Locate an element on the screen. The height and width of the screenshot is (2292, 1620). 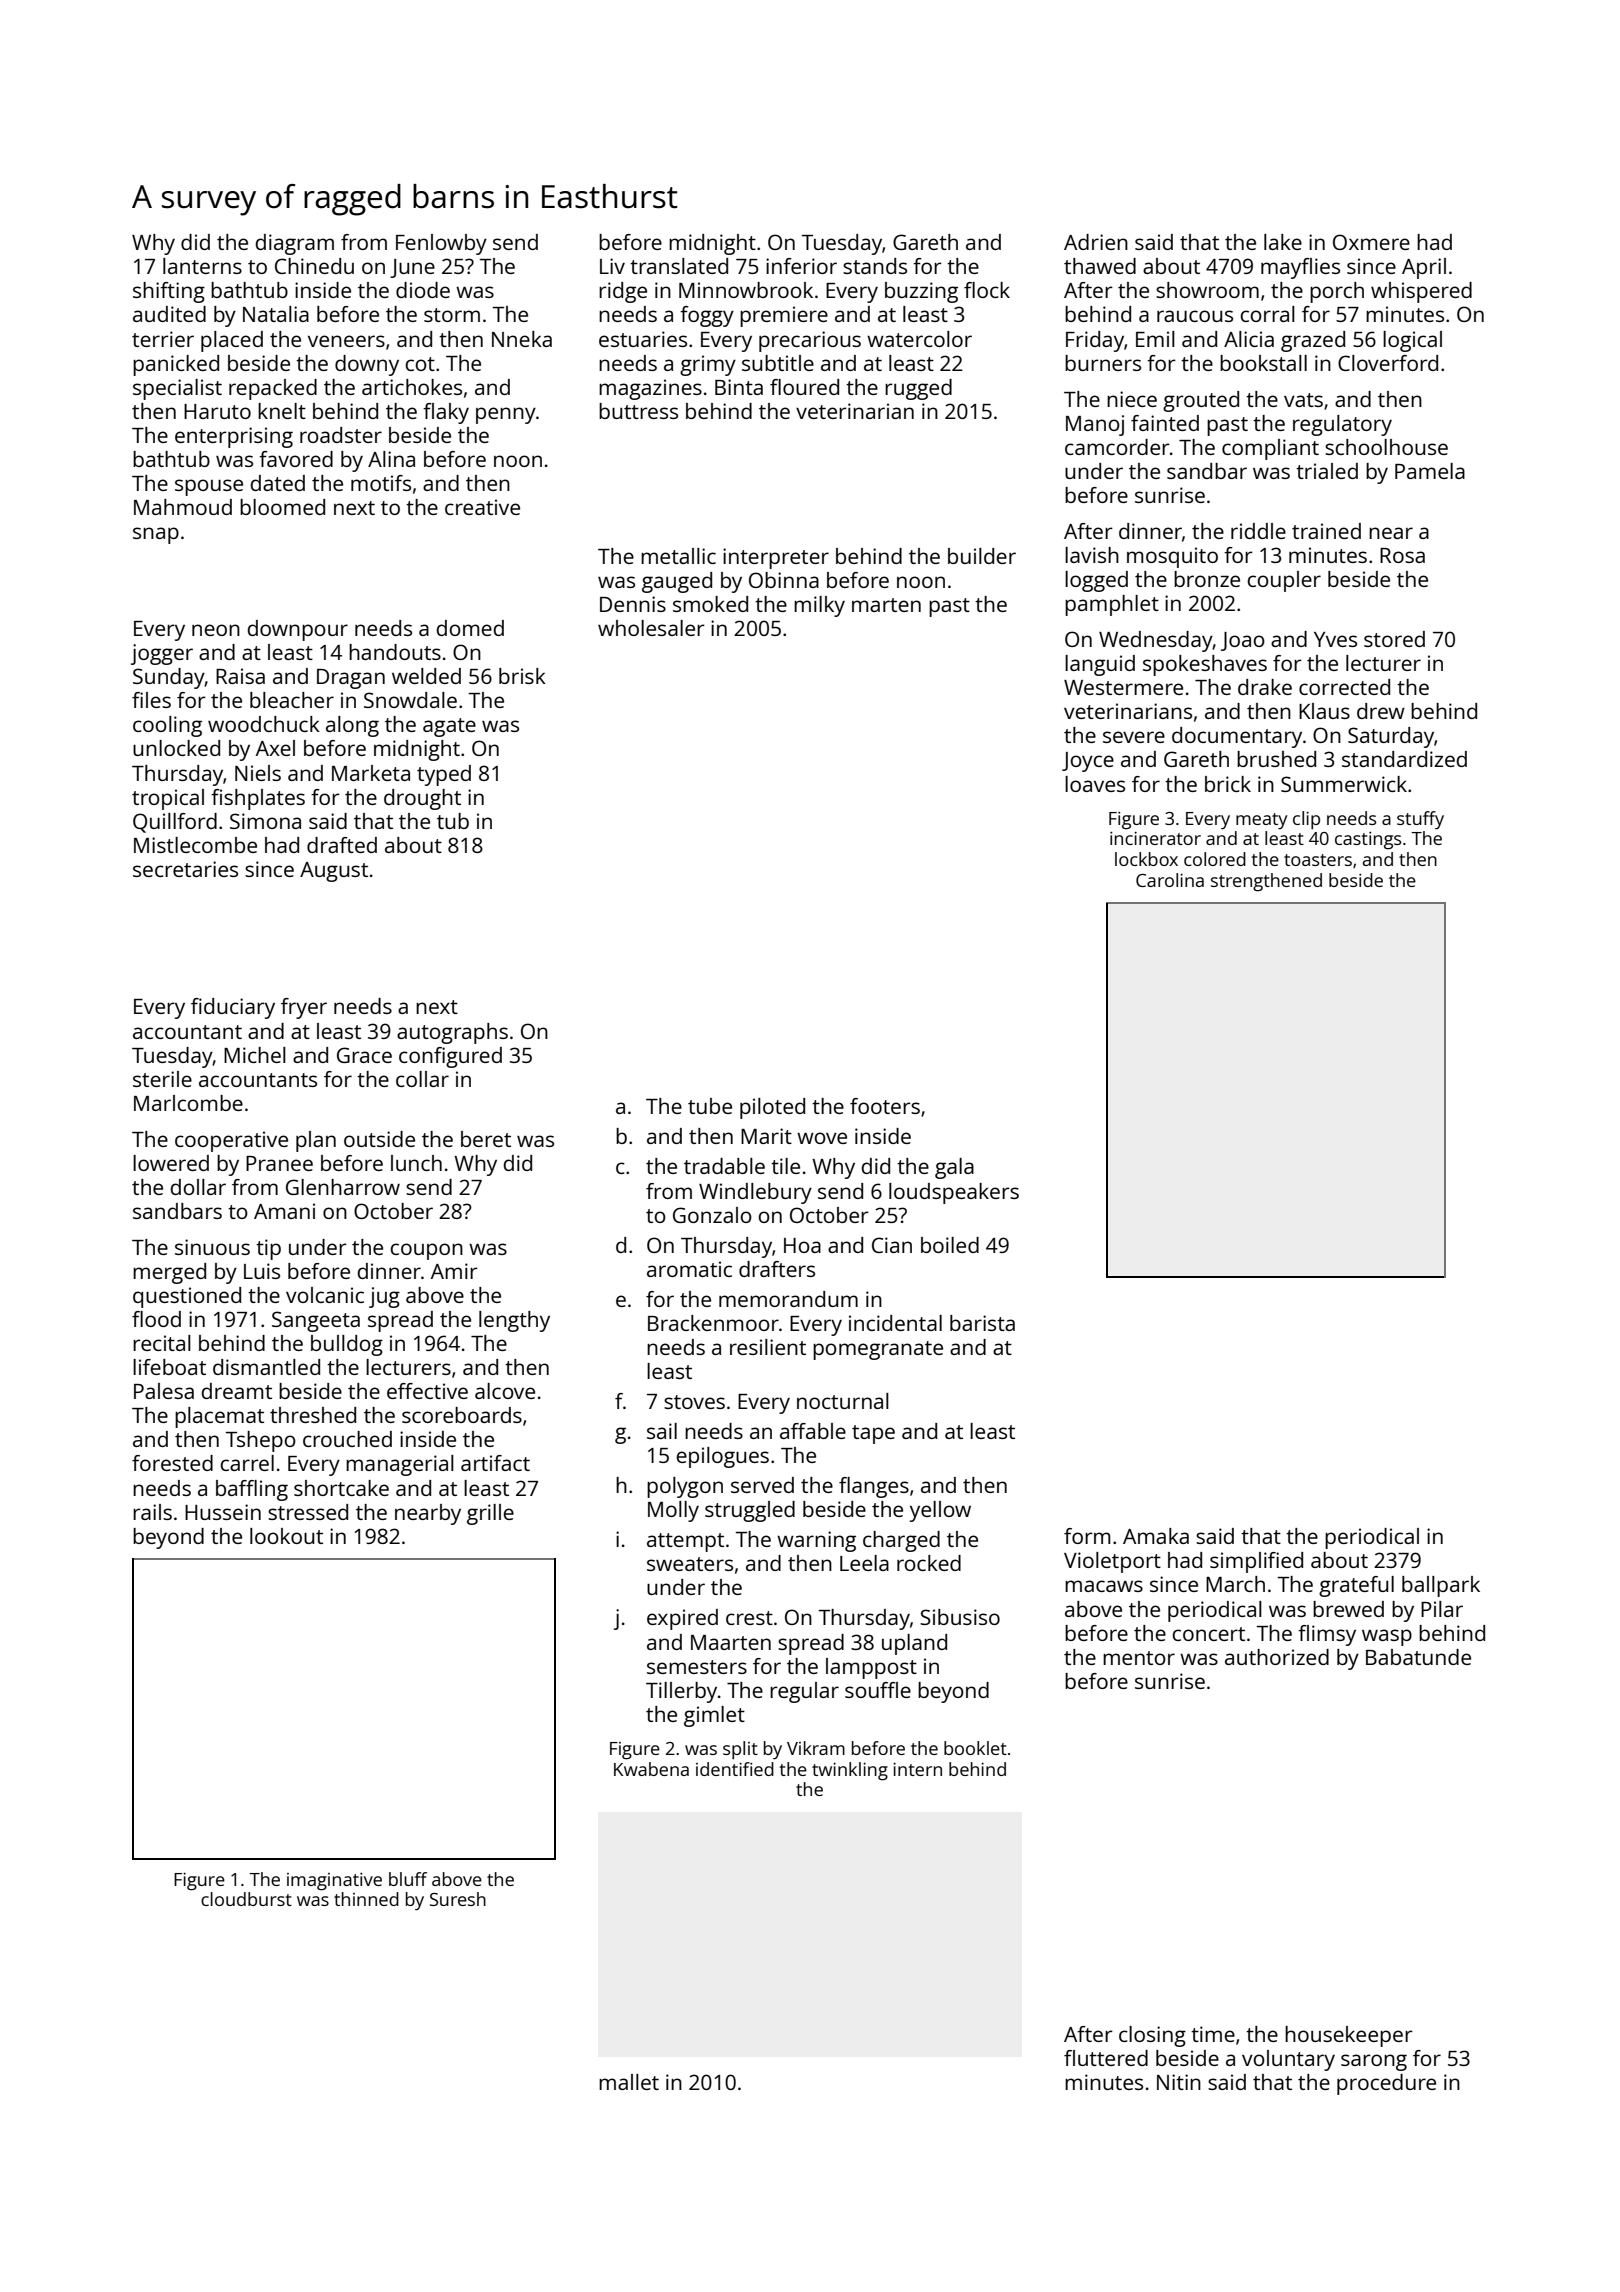
autographs is located at coordinates (452, 1033).
